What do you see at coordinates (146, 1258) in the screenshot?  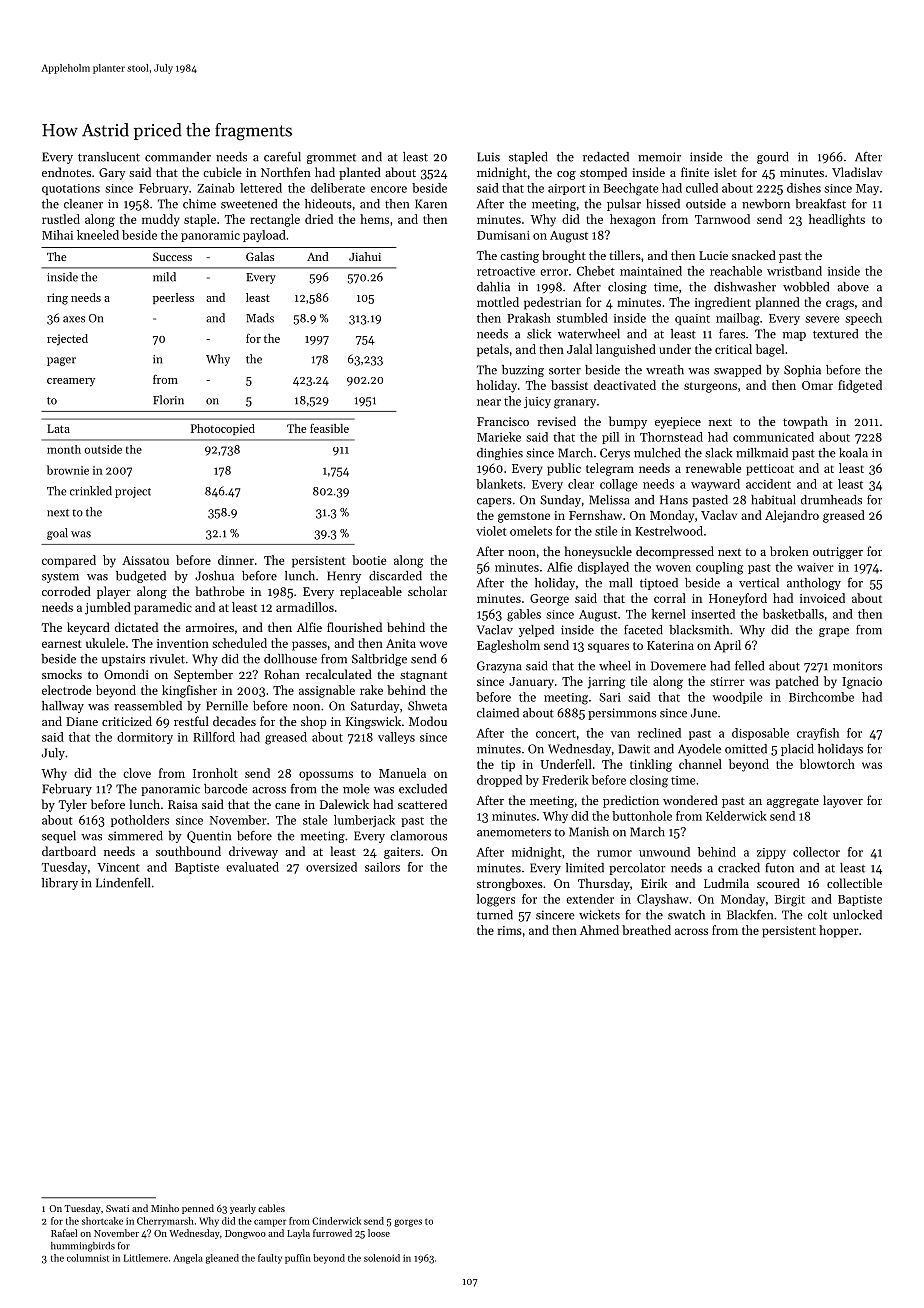 I see `Littlemere` at bounding box center [146, 1258].
